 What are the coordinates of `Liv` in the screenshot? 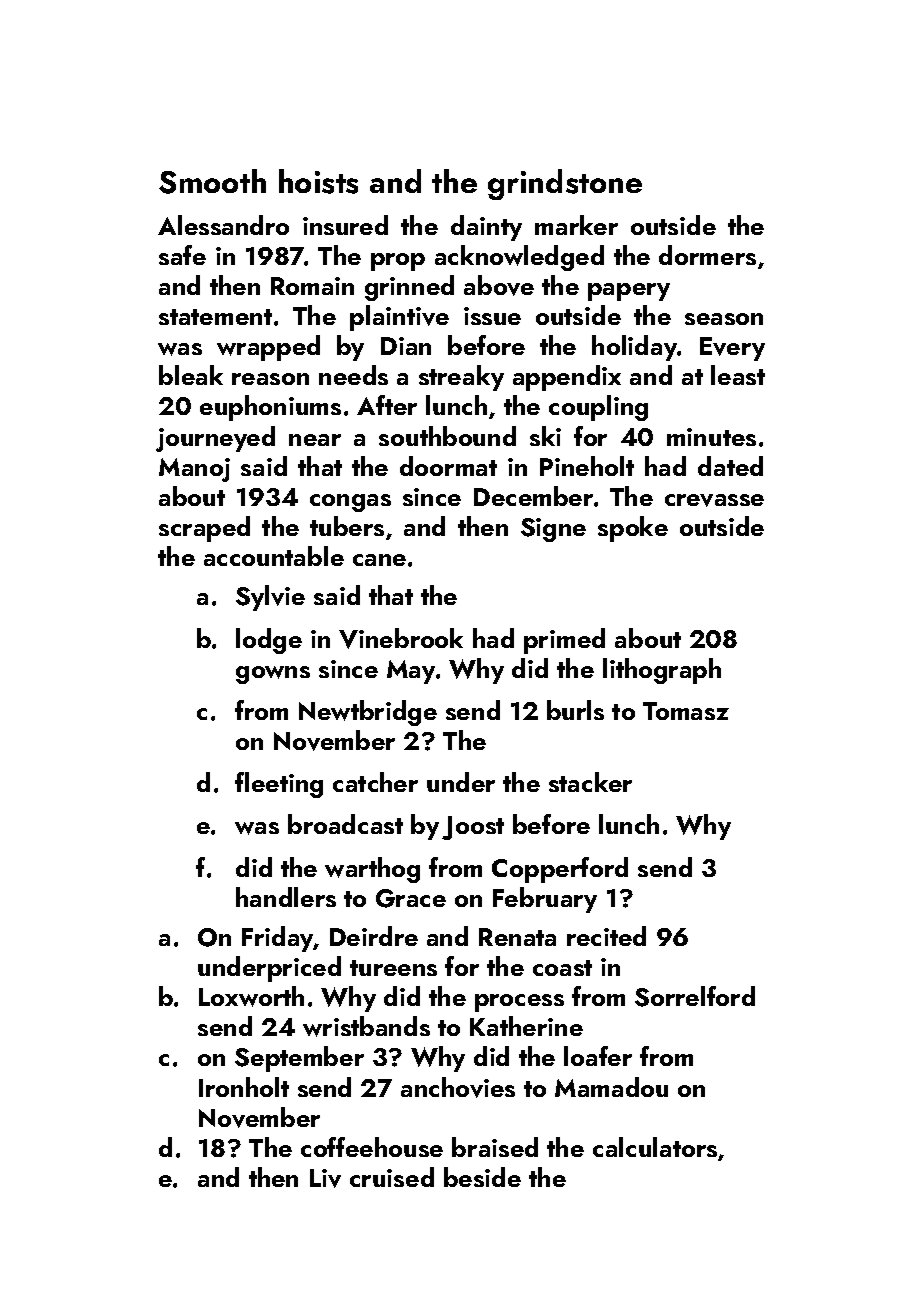 It's located at (325, 1178).
